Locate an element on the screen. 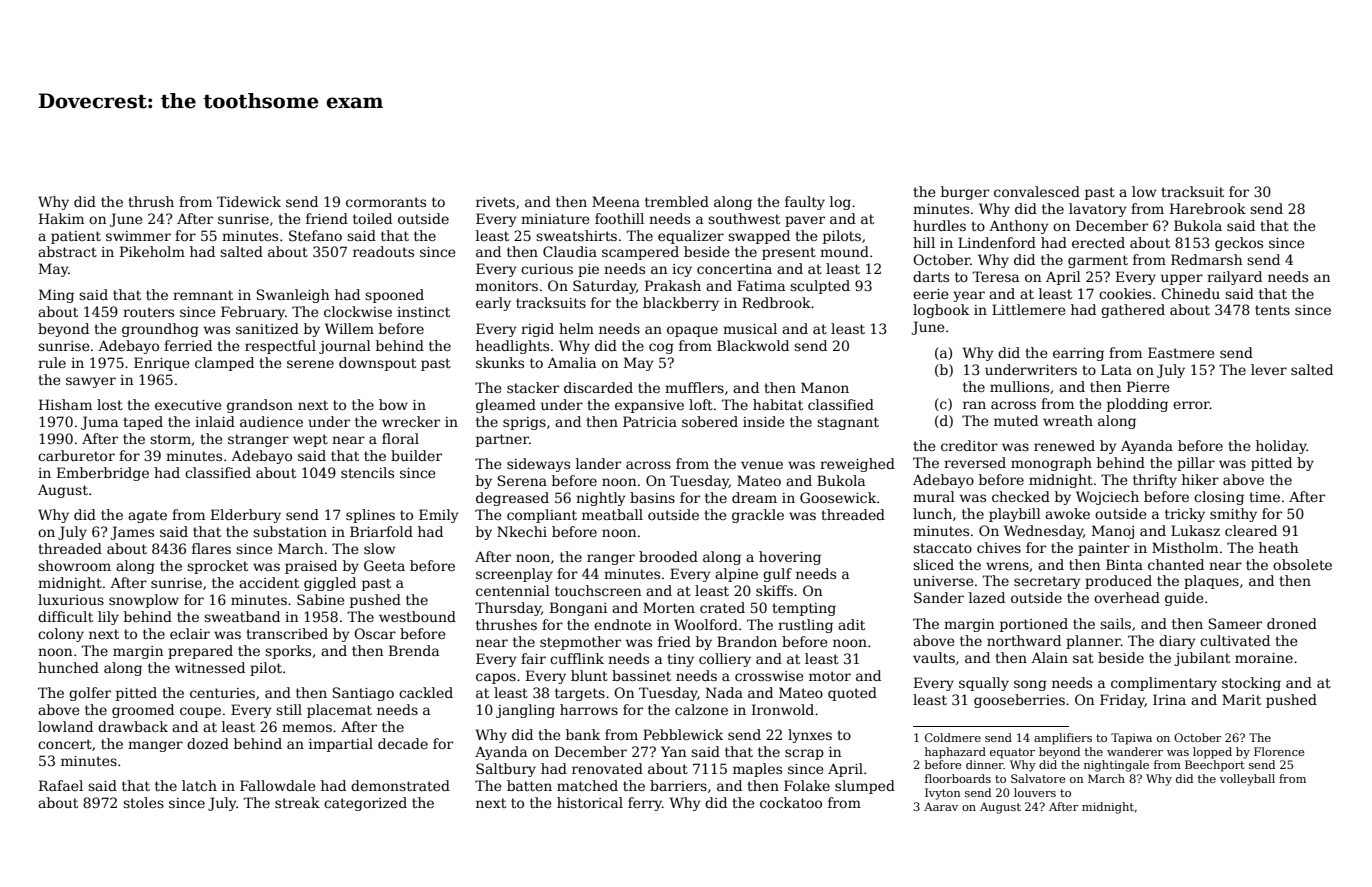 Image resolution: width=1372 pixels, height=887 pixels. substation is located at coordinates (290, 531).
